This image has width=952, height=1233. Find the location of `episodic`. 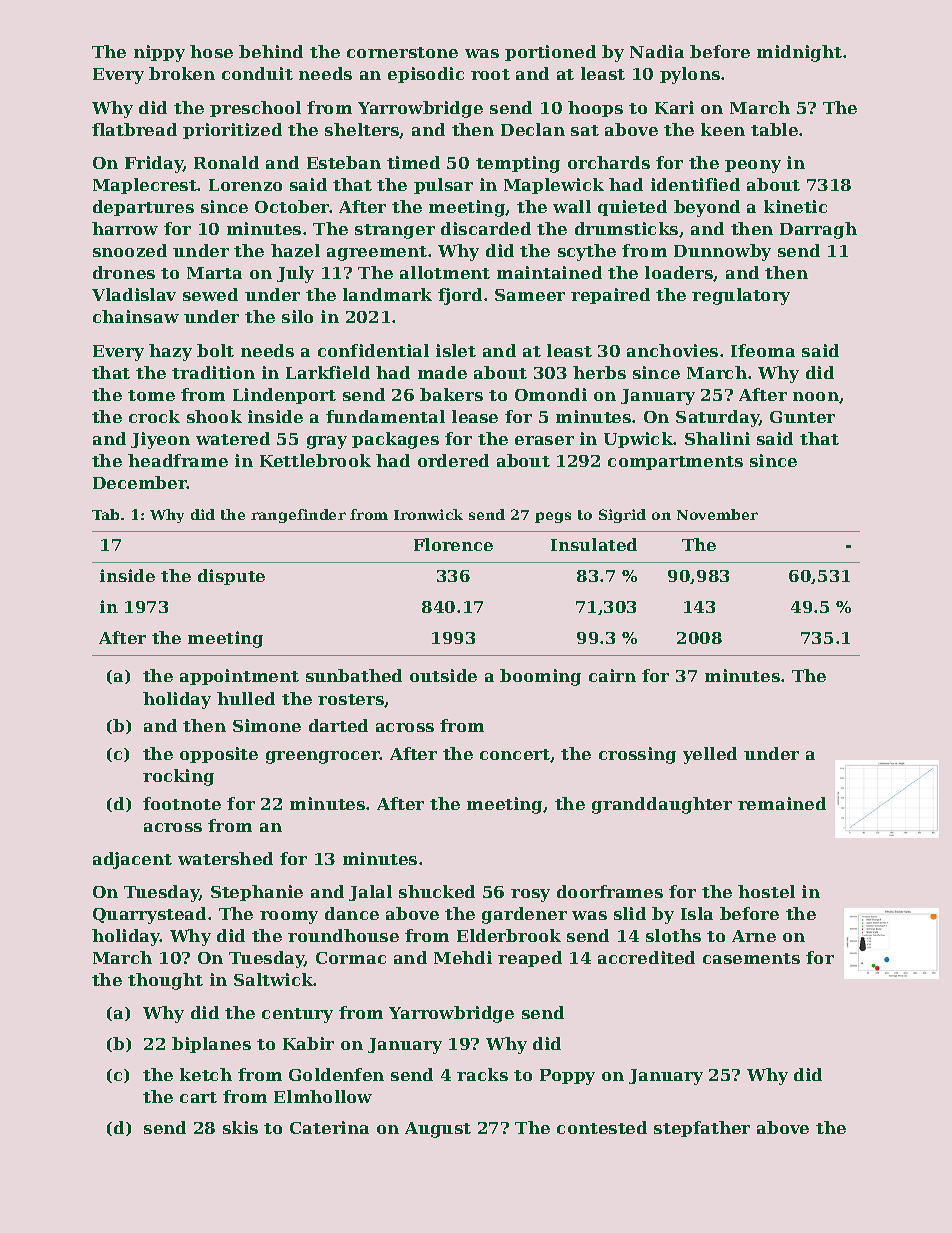

episodic is located at coordinates (426, 75).
